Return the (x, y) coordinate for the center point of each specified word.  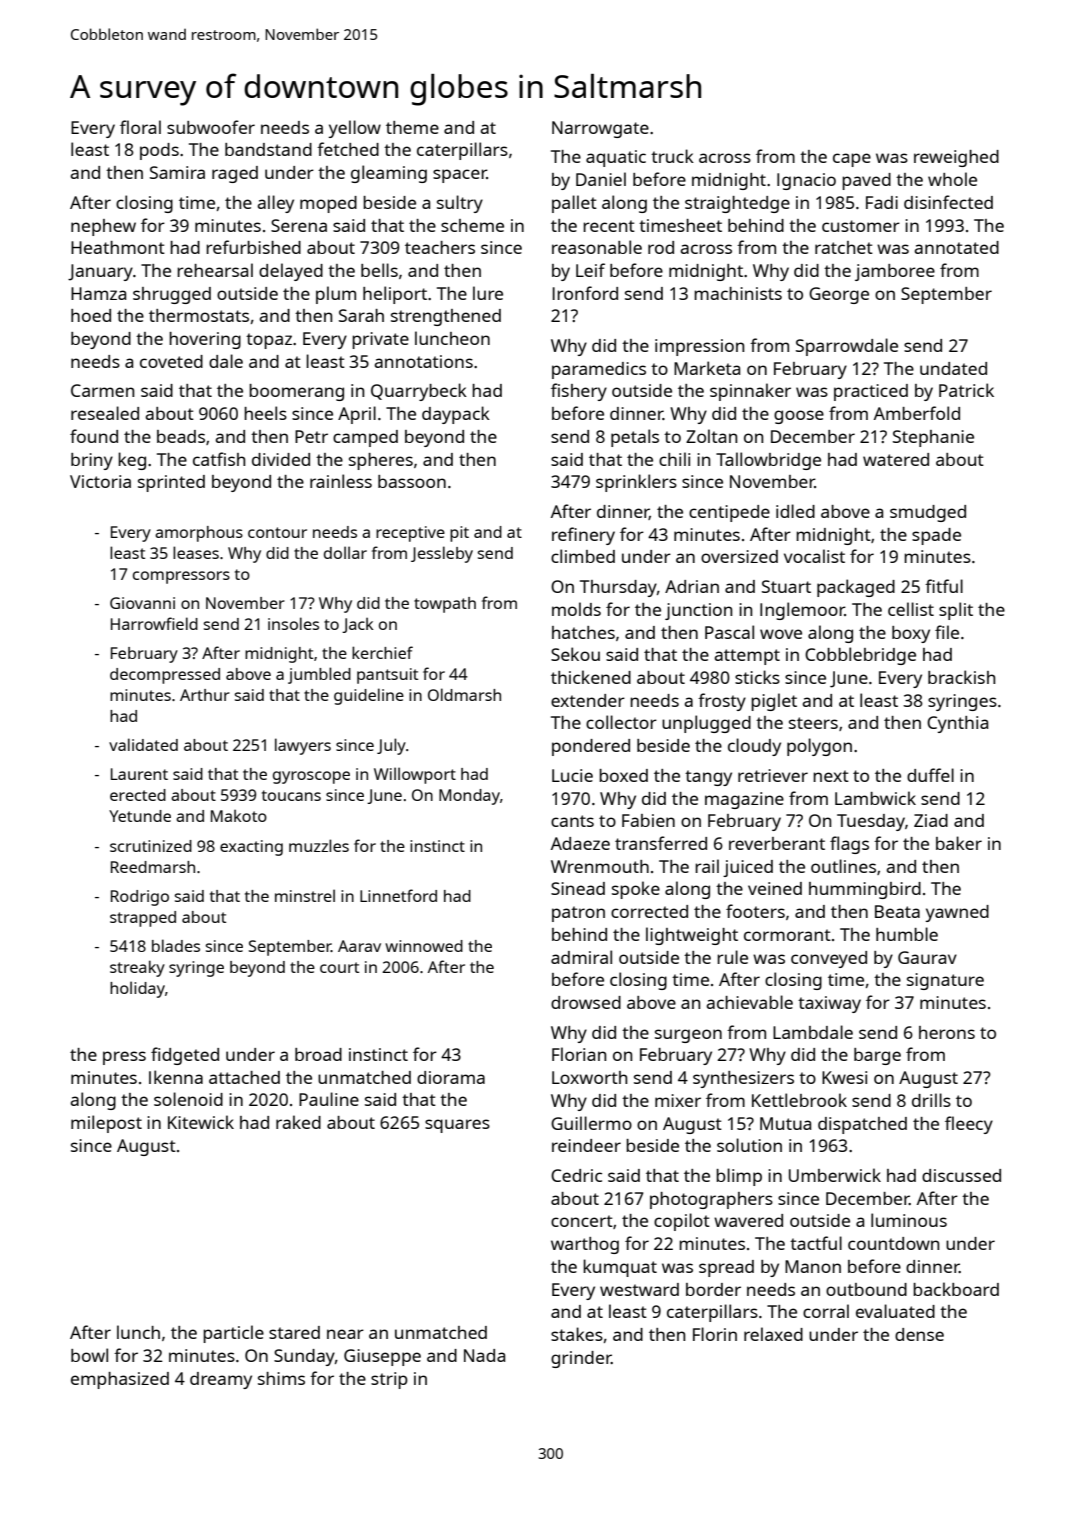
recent (609, 226)
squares (457, 1126)
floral (140, 127)
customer (861, 226)
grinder (581, 1359)
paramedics (599, 370)
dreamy (221, 1380)
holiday (137, 989)
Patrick (966, 390)
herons (947, 1032)
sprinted (171, 483)
